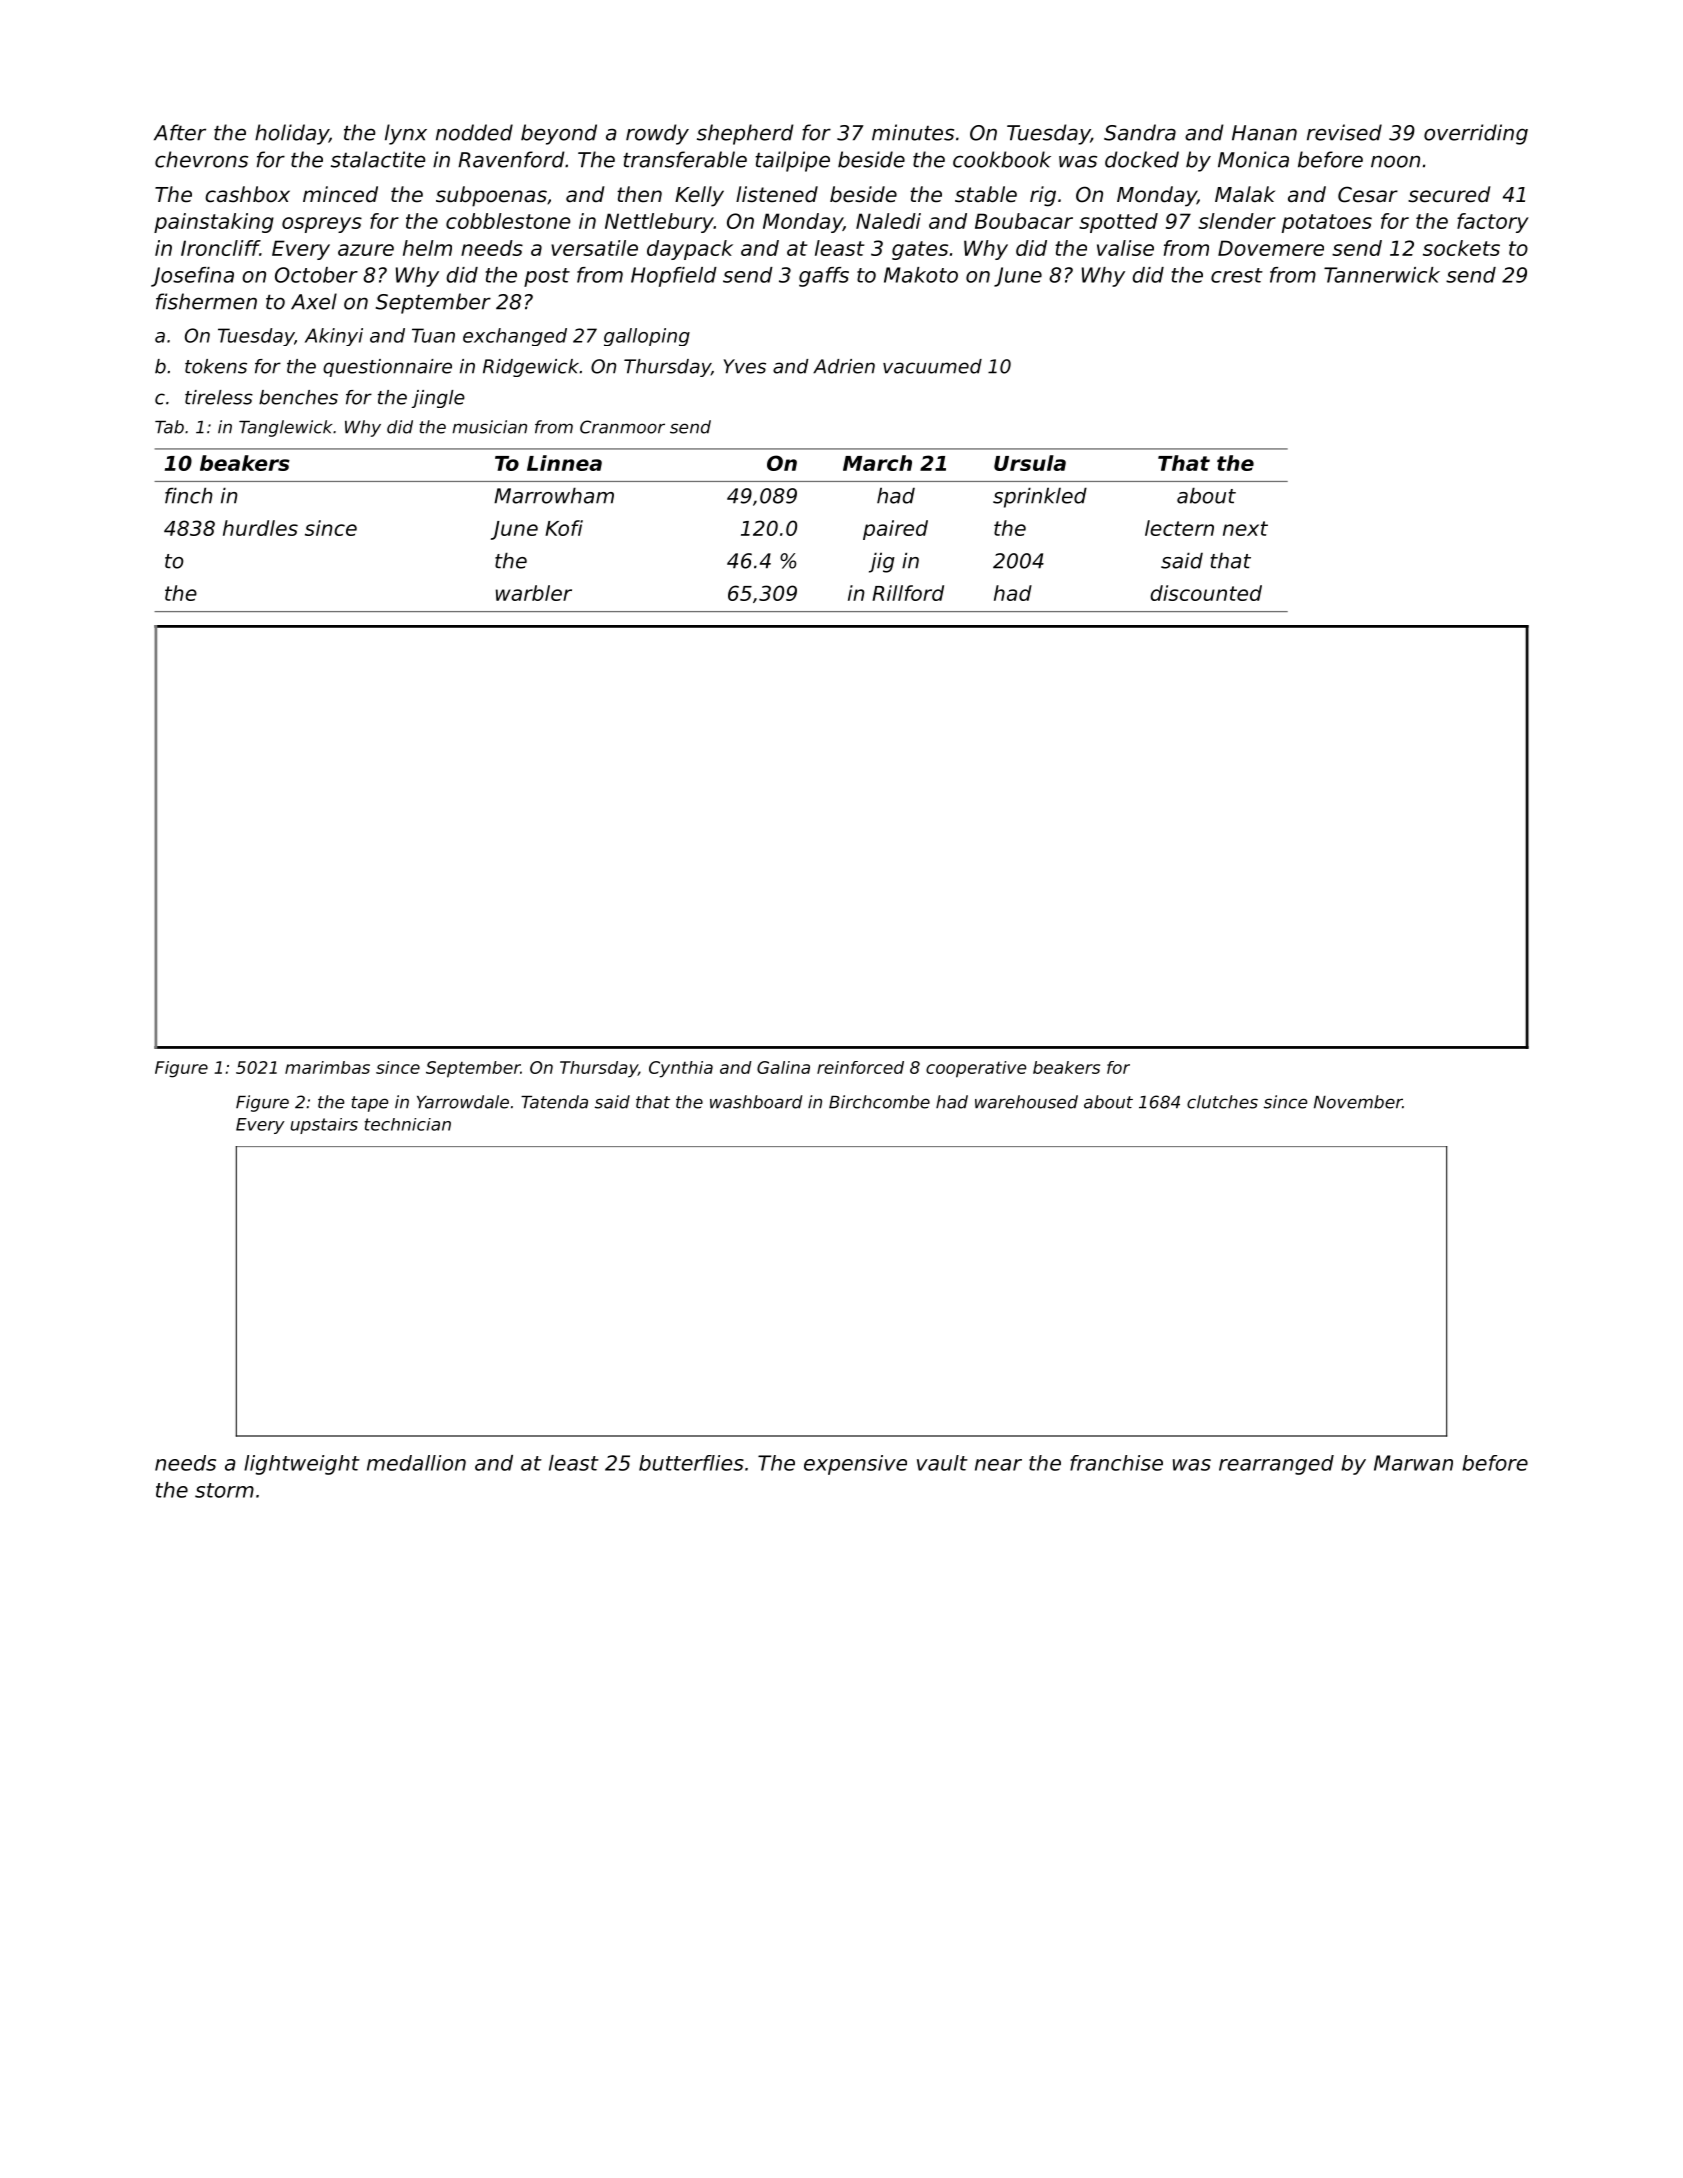 The height and width of the screenshot is (2178, 1683). Describe the element at coordinates (1222, 1102) in the screenshot. I see `clutches` at that location.
